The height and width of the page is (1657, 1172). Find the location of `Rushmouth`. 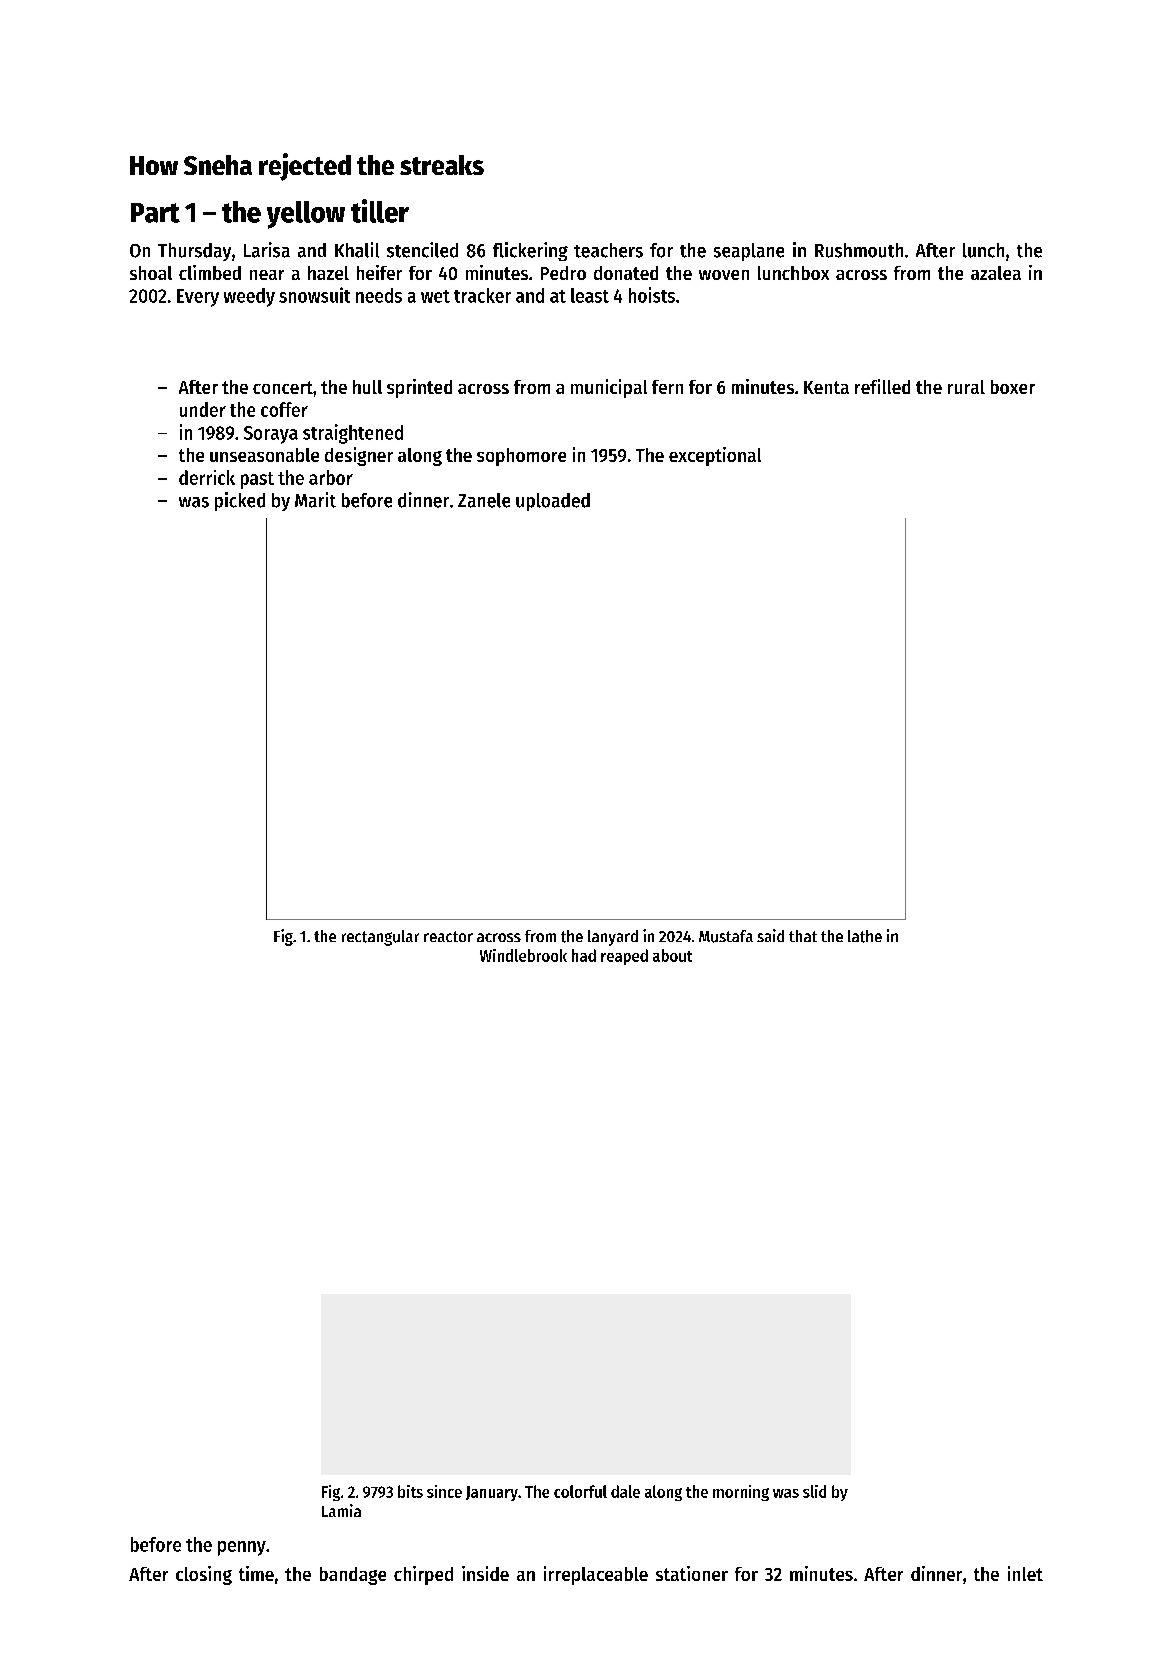

Rushmouth is located at coordinates (859, 250).
